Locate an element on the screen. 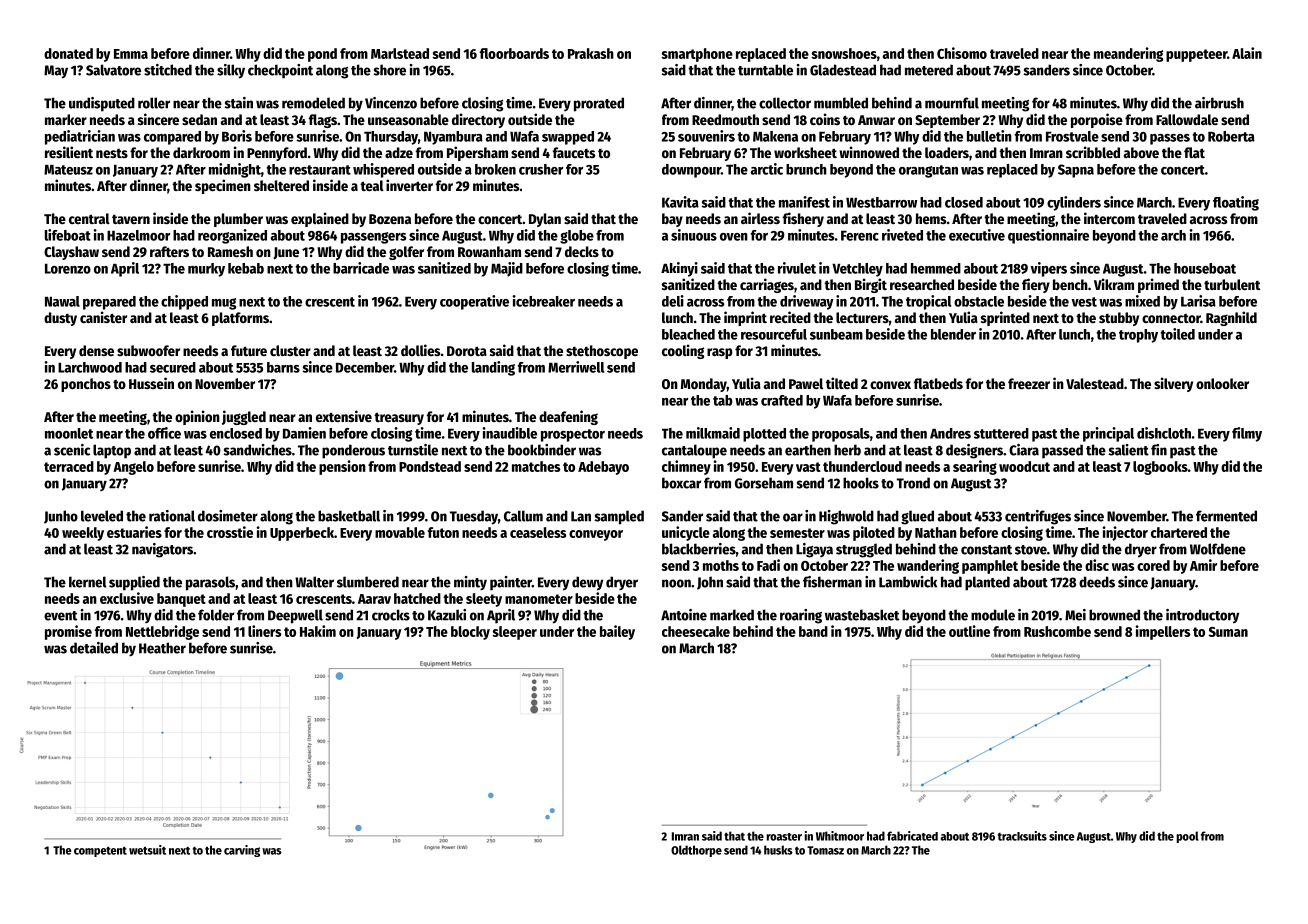  module is located at coordinates (993, 615).
